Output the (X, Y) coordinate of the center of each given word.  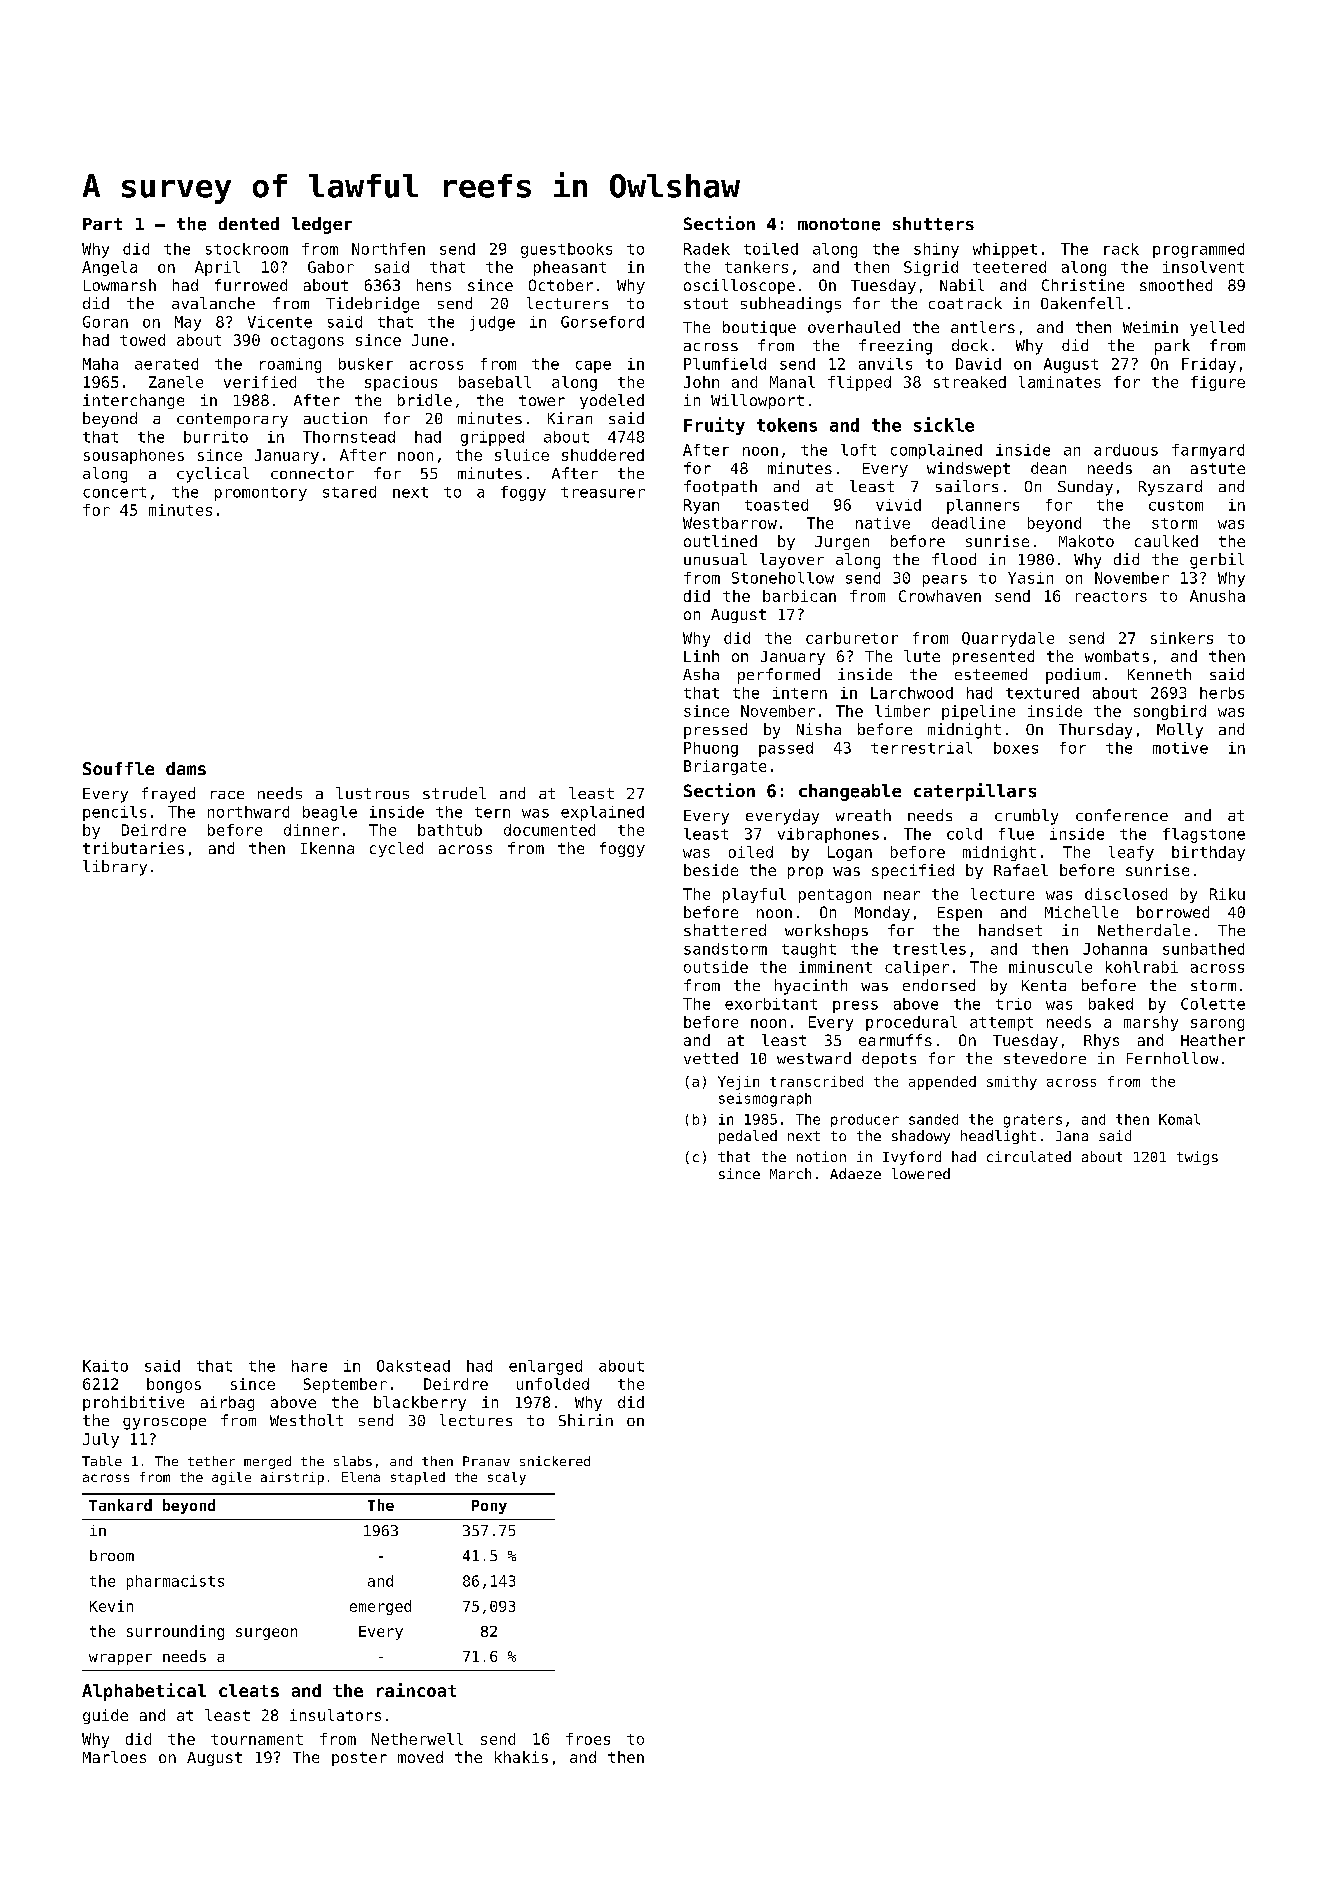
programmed (1198, 250)
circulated (1029, 1156)
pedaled (748, 1137)
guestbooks (566, 250)
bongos (174, 1385)
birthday (1208, 853)
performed (779, 676)
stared (349, 492)
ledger (322, 225)
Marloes (114, 1757)
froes (588, 1739)
